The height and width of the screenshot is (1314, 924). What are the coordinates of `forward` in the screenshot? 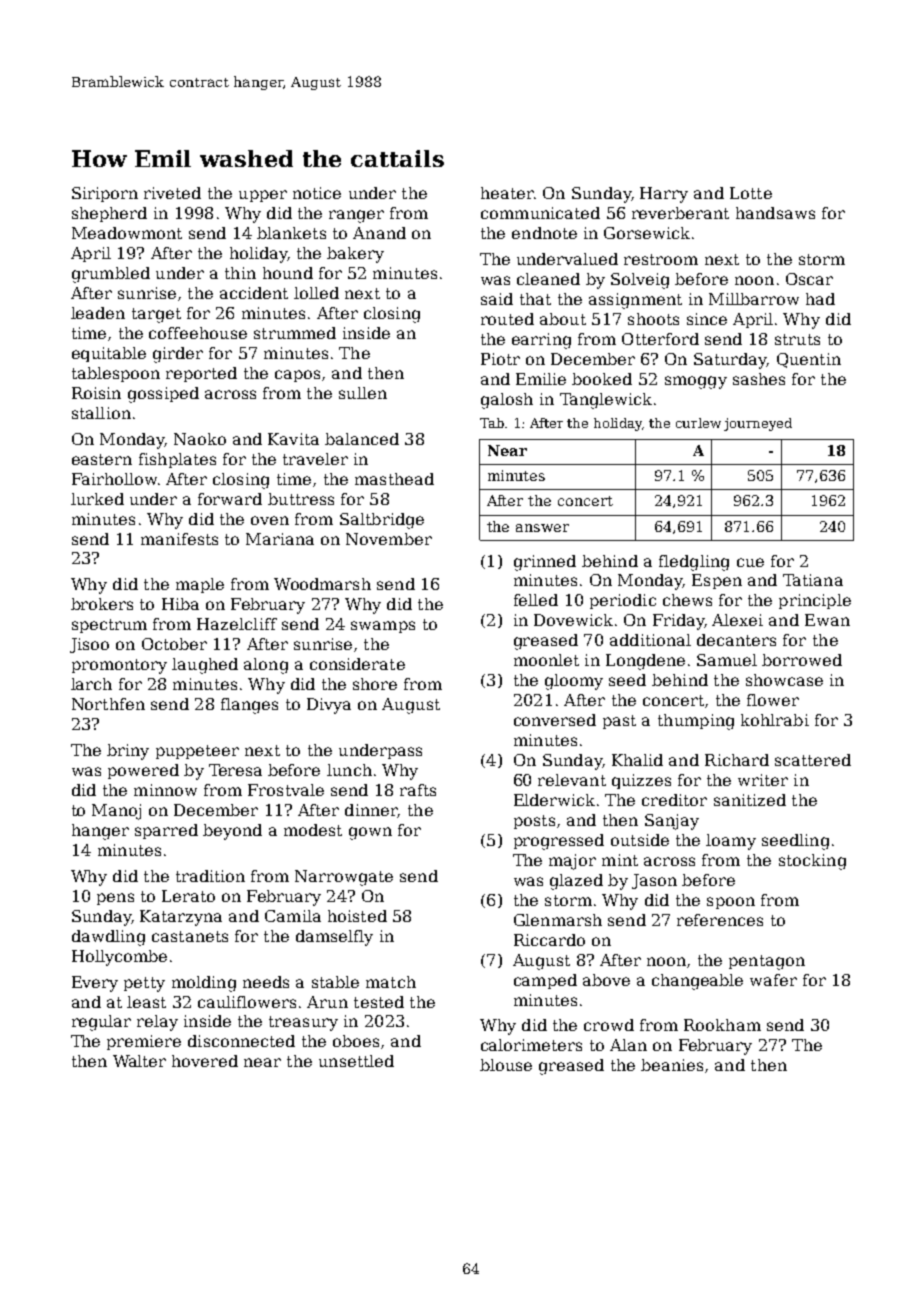 It's located at (230, 499).
